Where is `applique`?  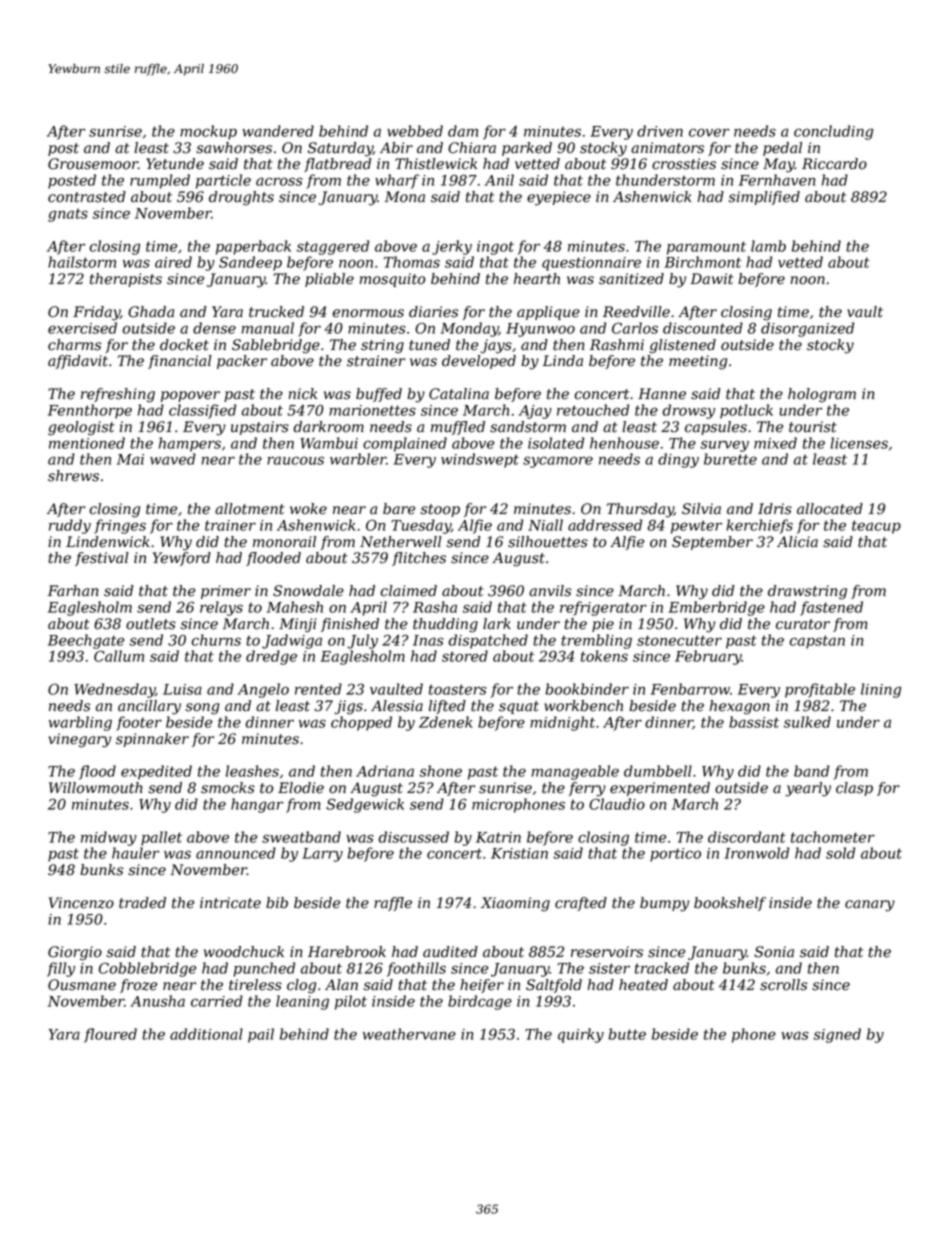 applique is located at coordinates (548, 313).
